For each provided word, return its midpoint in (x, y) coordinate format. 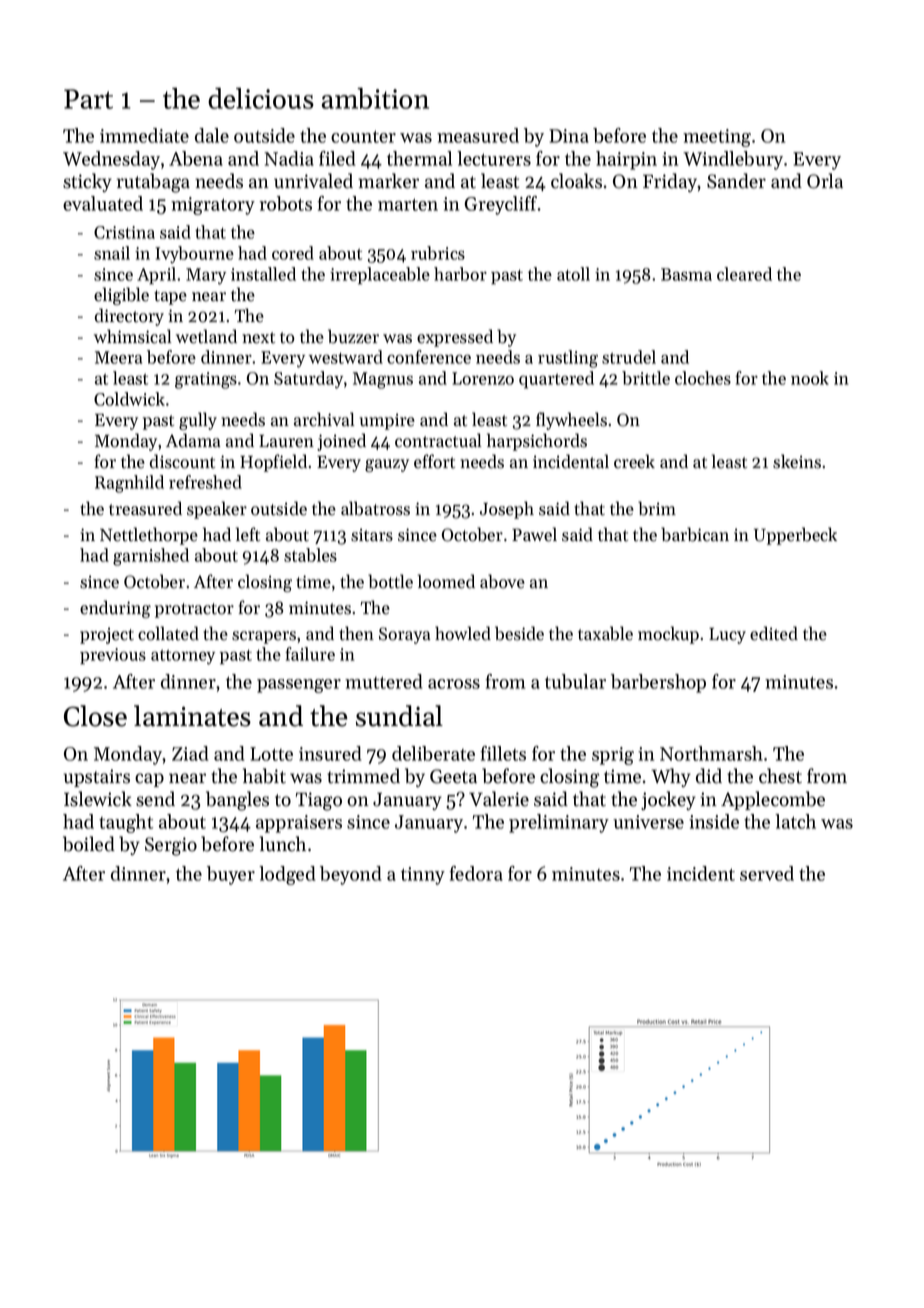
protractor (194, 610)
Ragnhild (129, 484)
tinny (423, 876)
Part (88, 99)
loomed (446, 581)
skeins (797, 461)
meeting (717, 138)
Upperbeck (795, 536)
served (767, 873)
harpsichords (537, 442)
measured (478, 135)
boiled (89, 844)
